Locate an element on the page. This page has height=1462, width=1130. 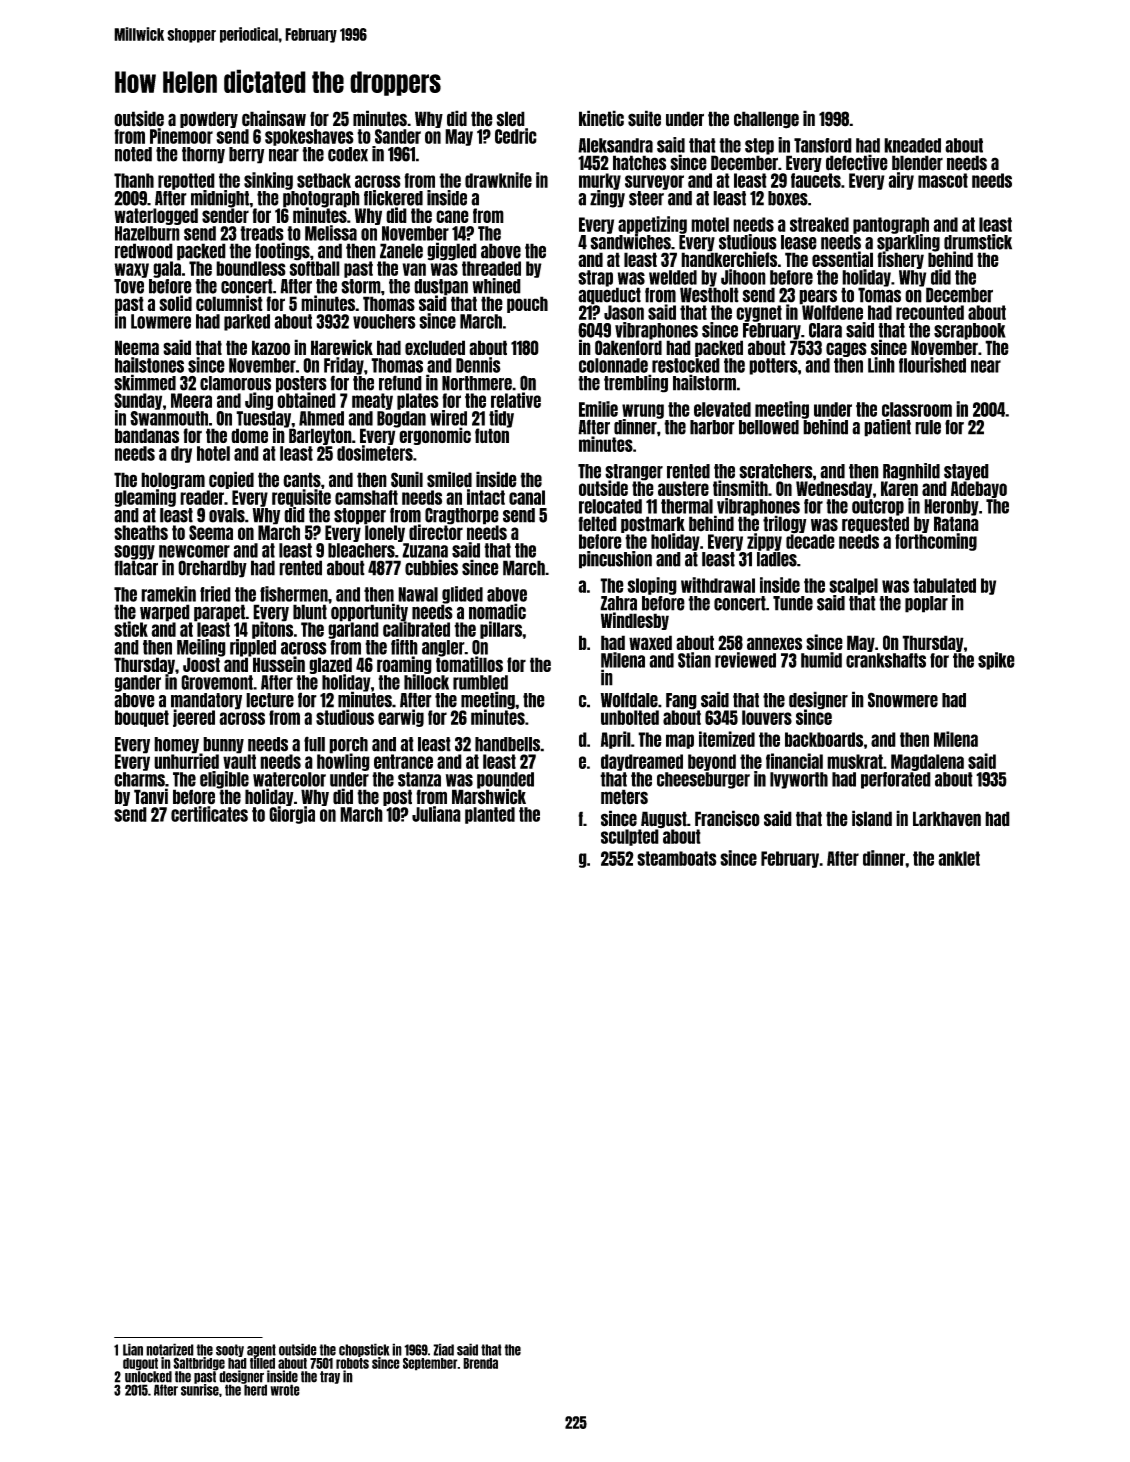
Giorgia is located at coordinates (292, 815).
